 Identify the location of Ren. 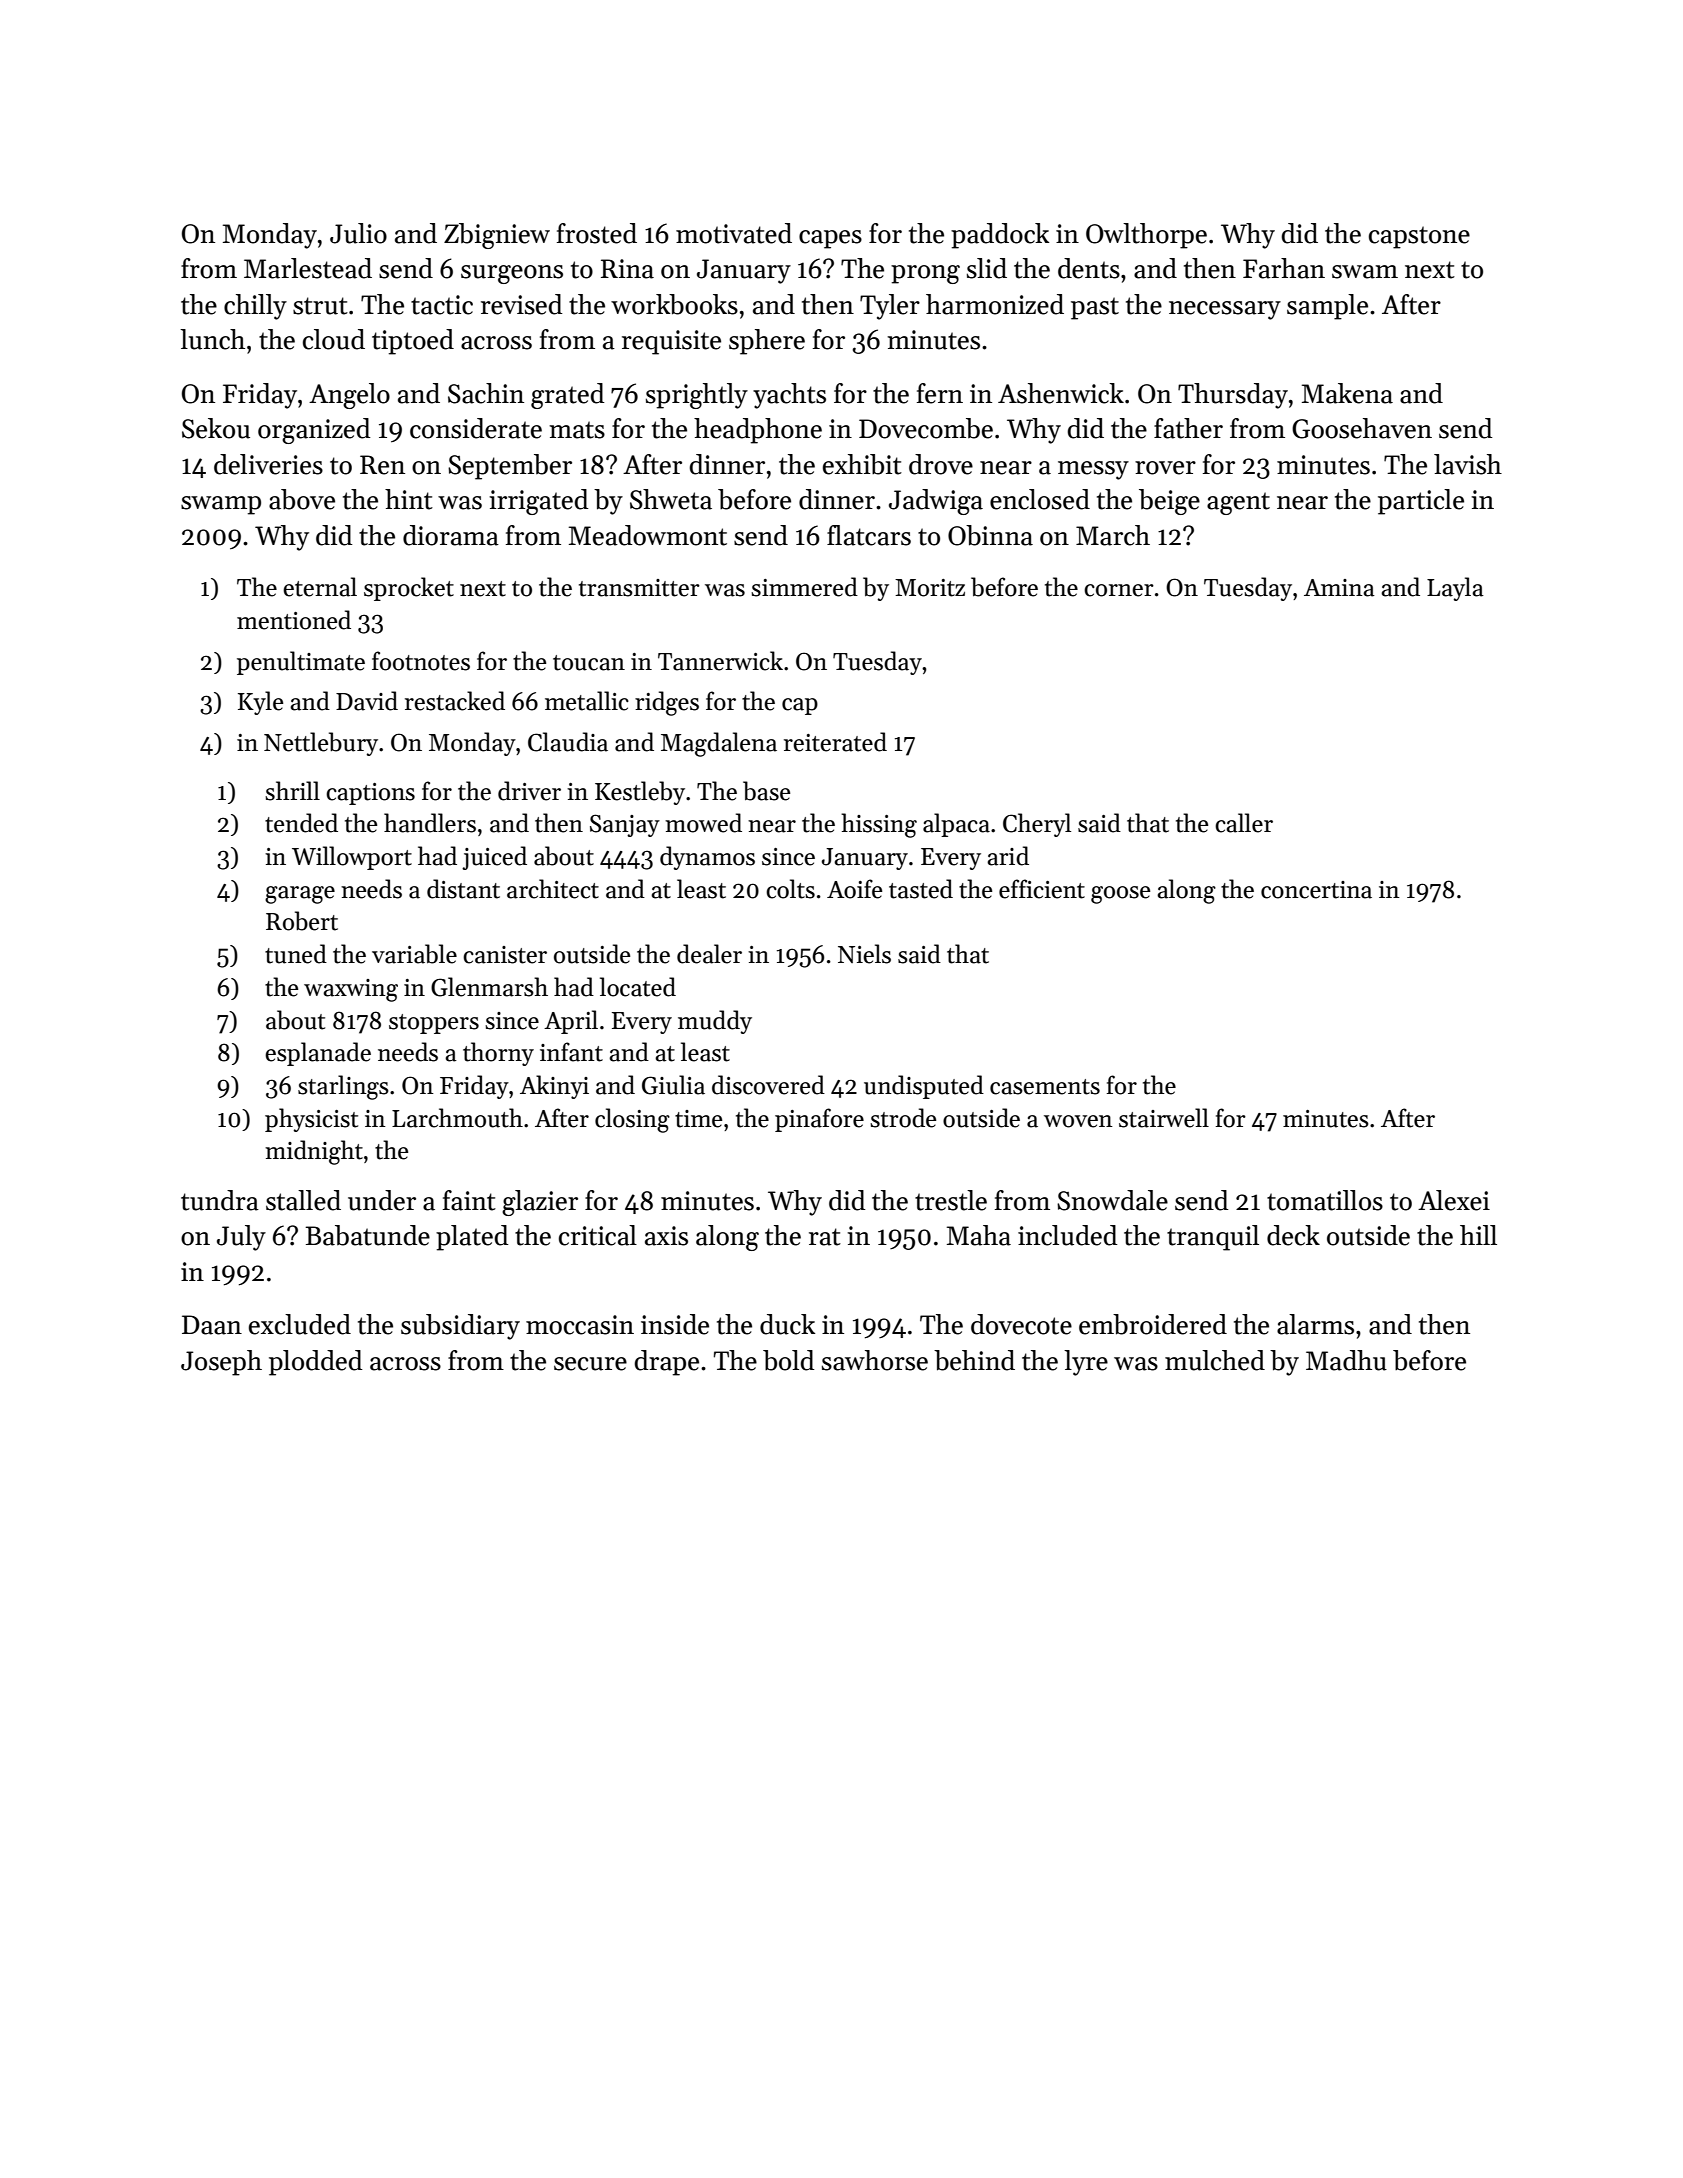
(382, 465).
